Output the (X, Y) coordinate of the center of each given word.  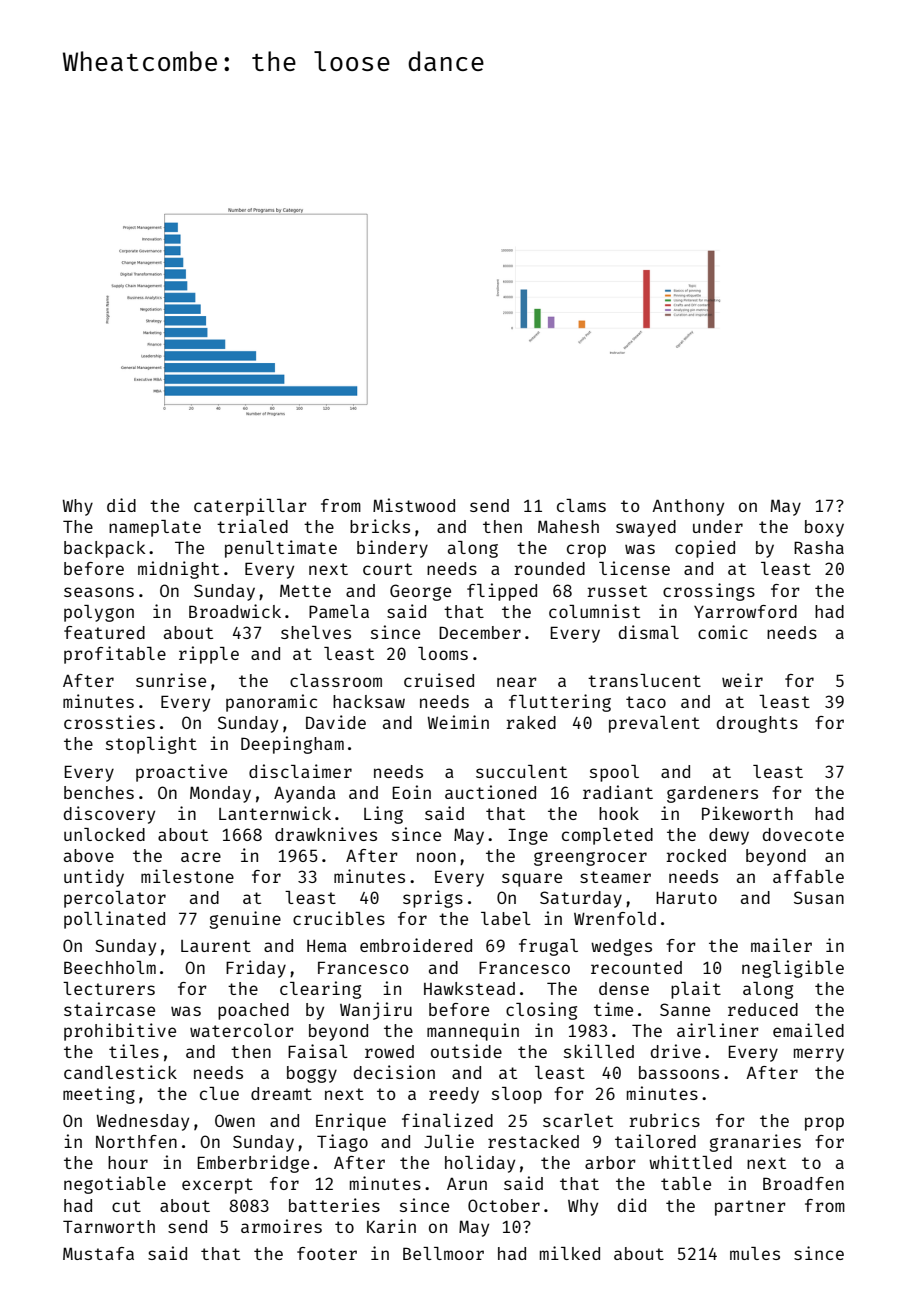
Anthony (688, 507)
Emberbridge (253, 1164)
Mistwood (414, 505)
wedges (621, 947)
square (532, 880)
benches (99, 792)
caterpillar (250, 507)
